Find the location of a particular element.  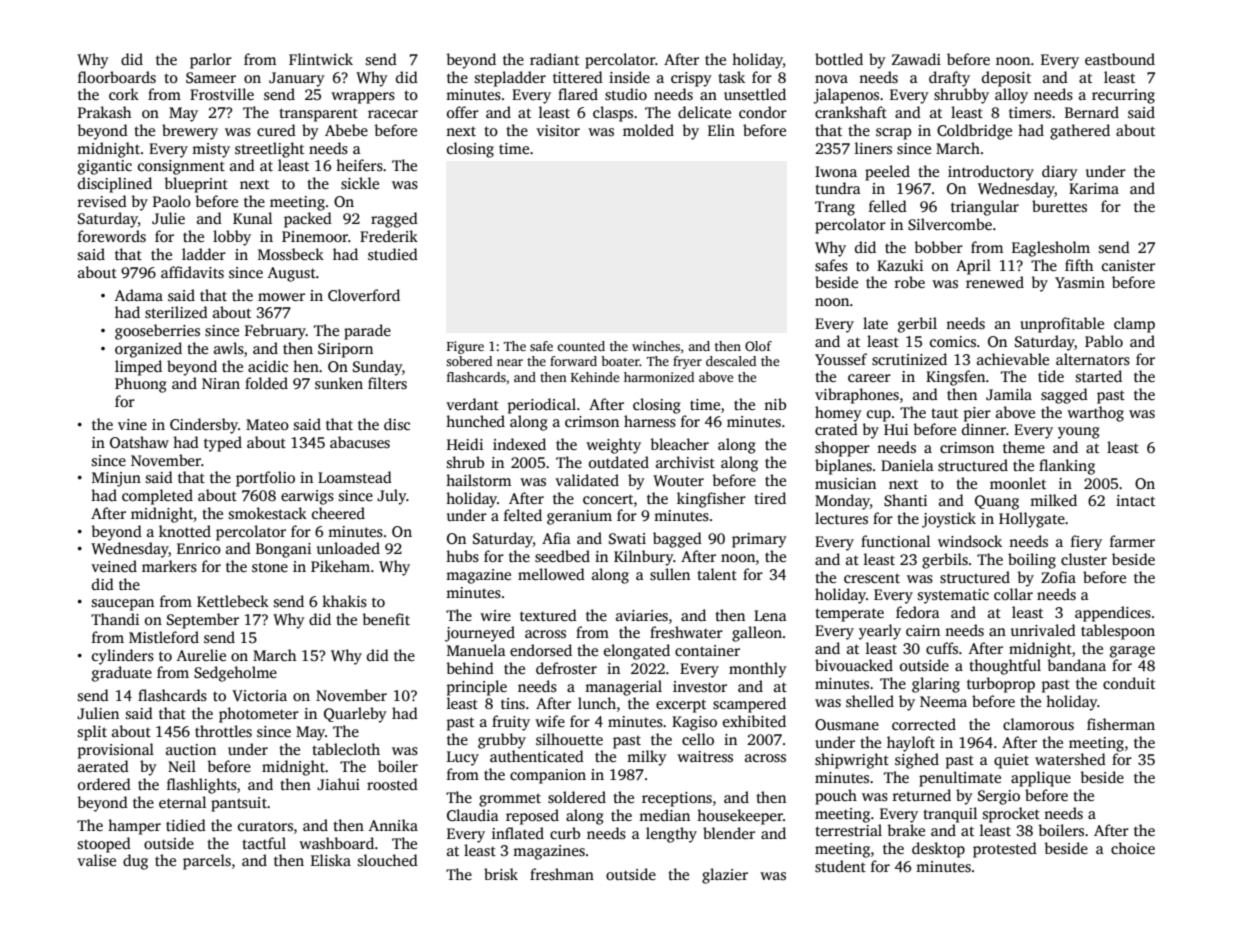

Mateo is located at coordinates (267, 424).
